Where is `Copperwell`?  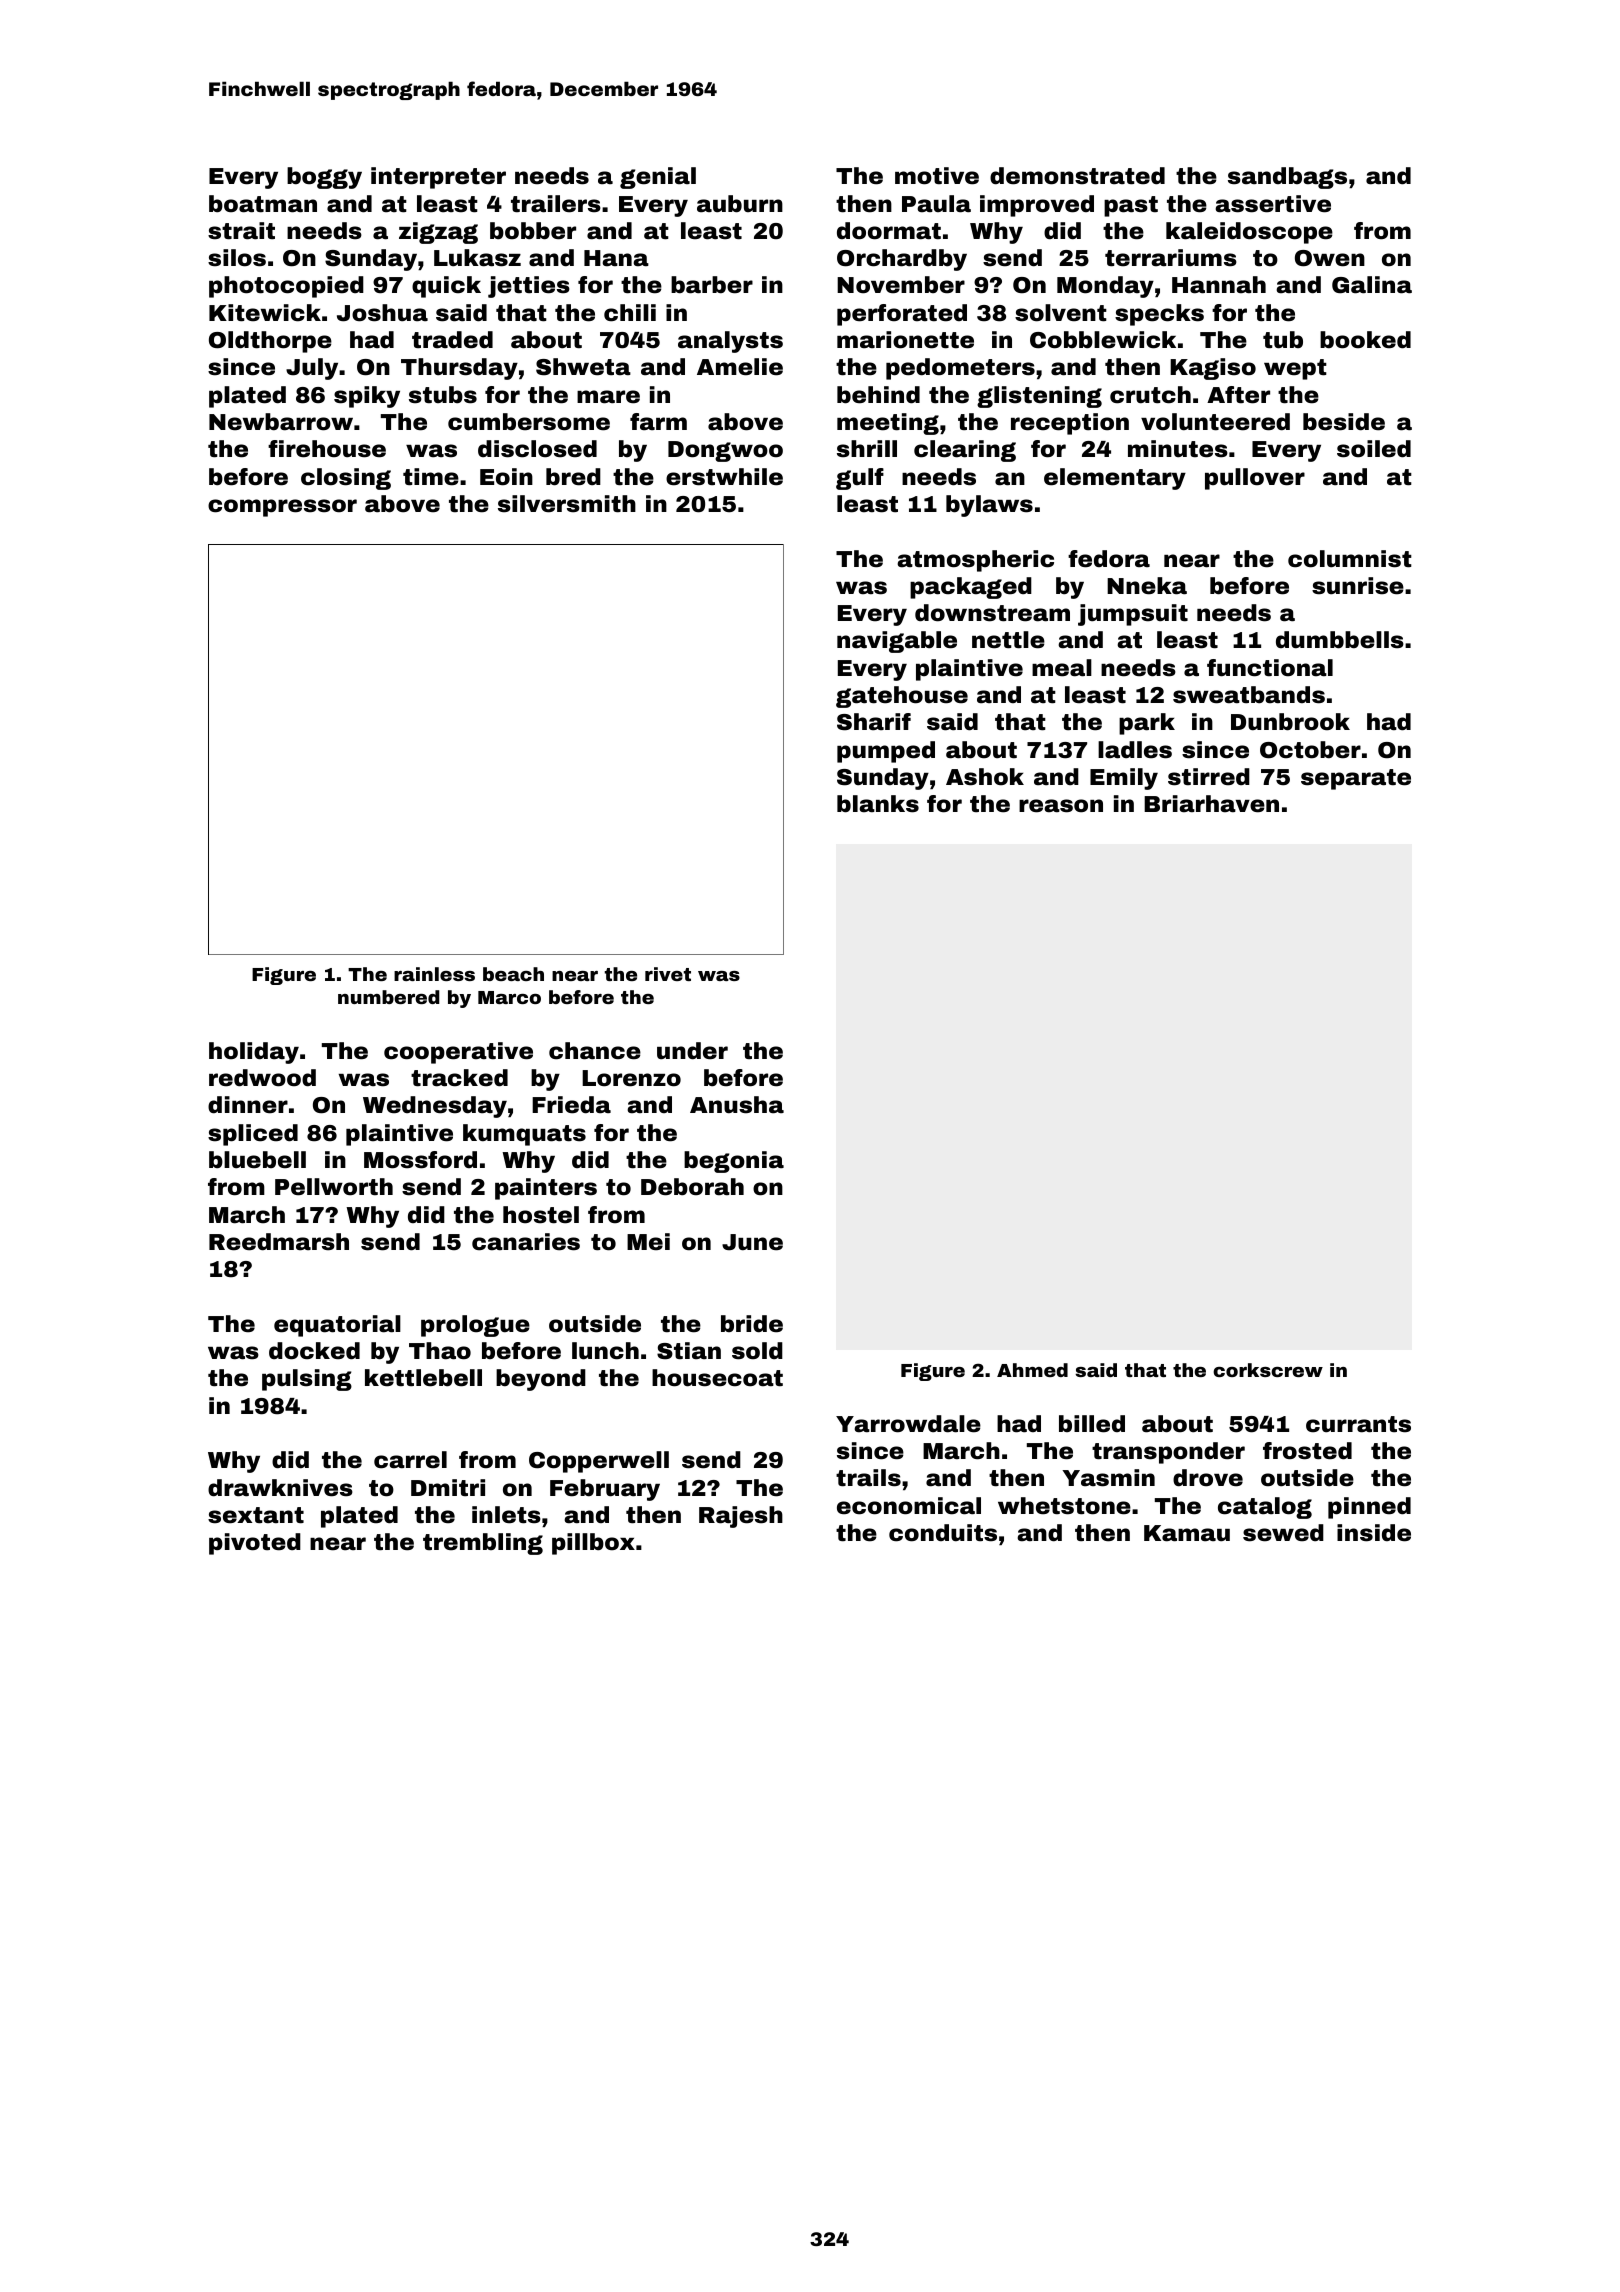 Copperwell is located at coordinates (599, 1462).
